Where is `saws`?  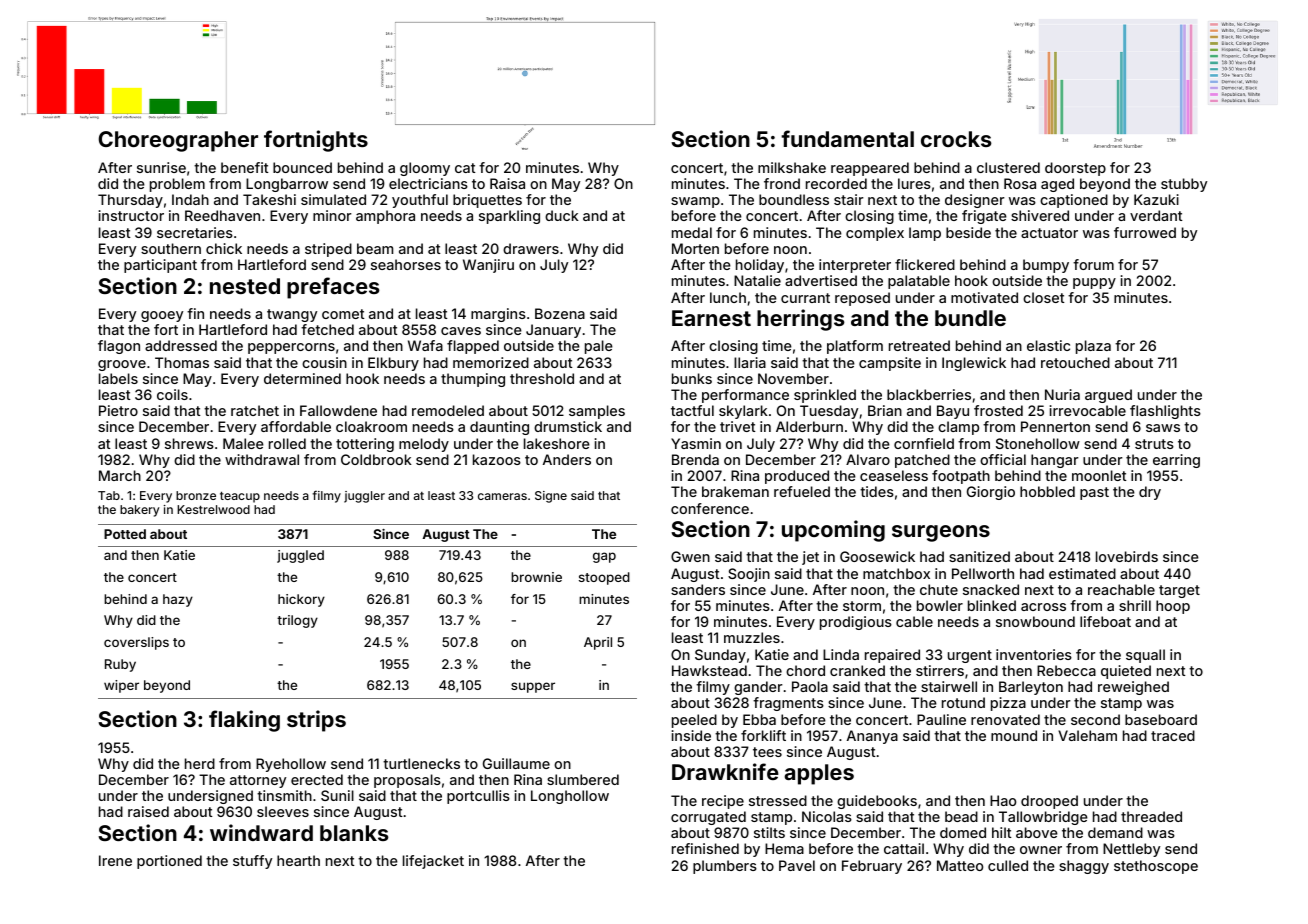 saws is located at coordinates (1163, 428).
